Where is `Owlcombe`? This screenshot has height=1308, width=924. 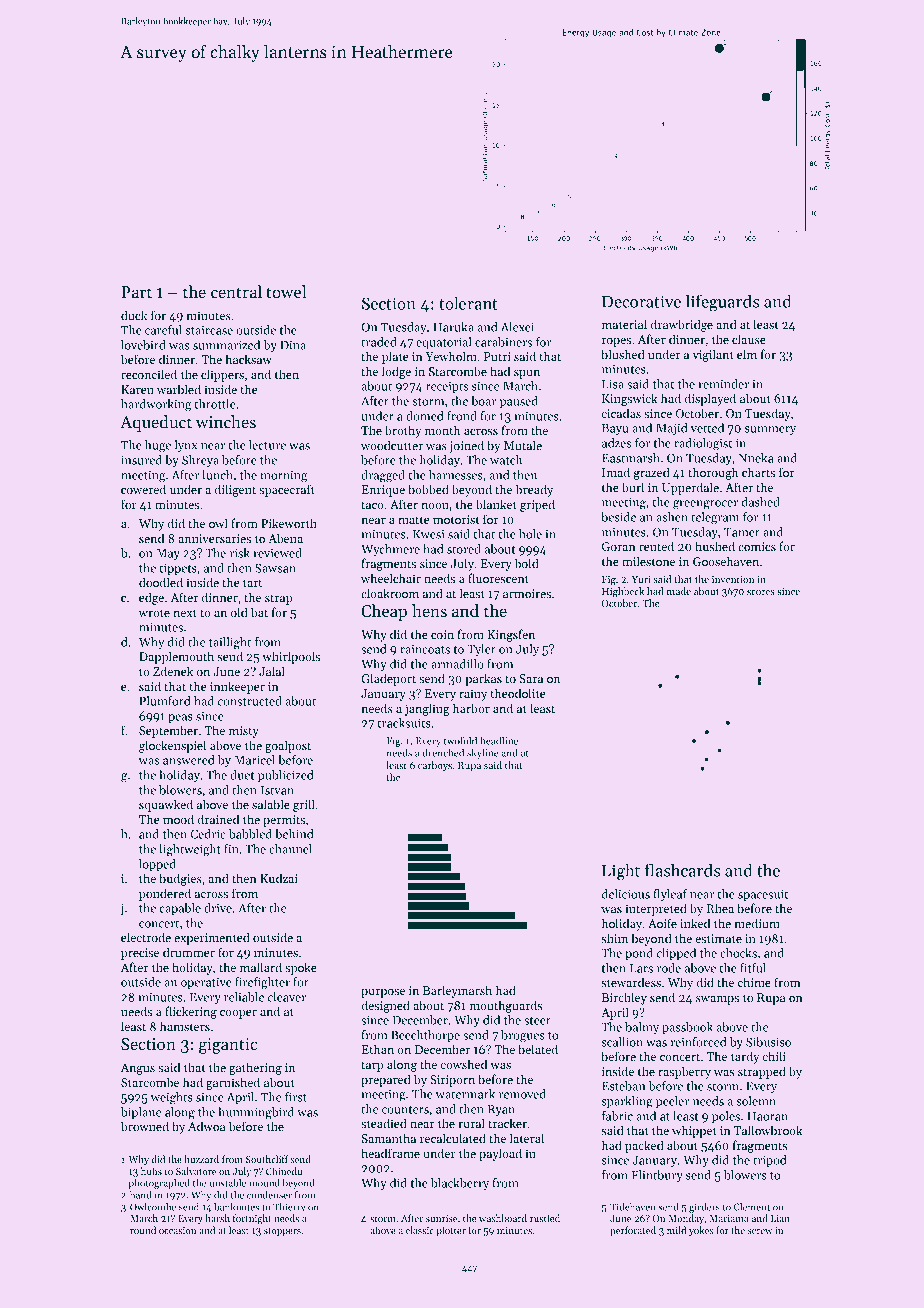 Owlcombe is located at coordinates (153, 1207).
